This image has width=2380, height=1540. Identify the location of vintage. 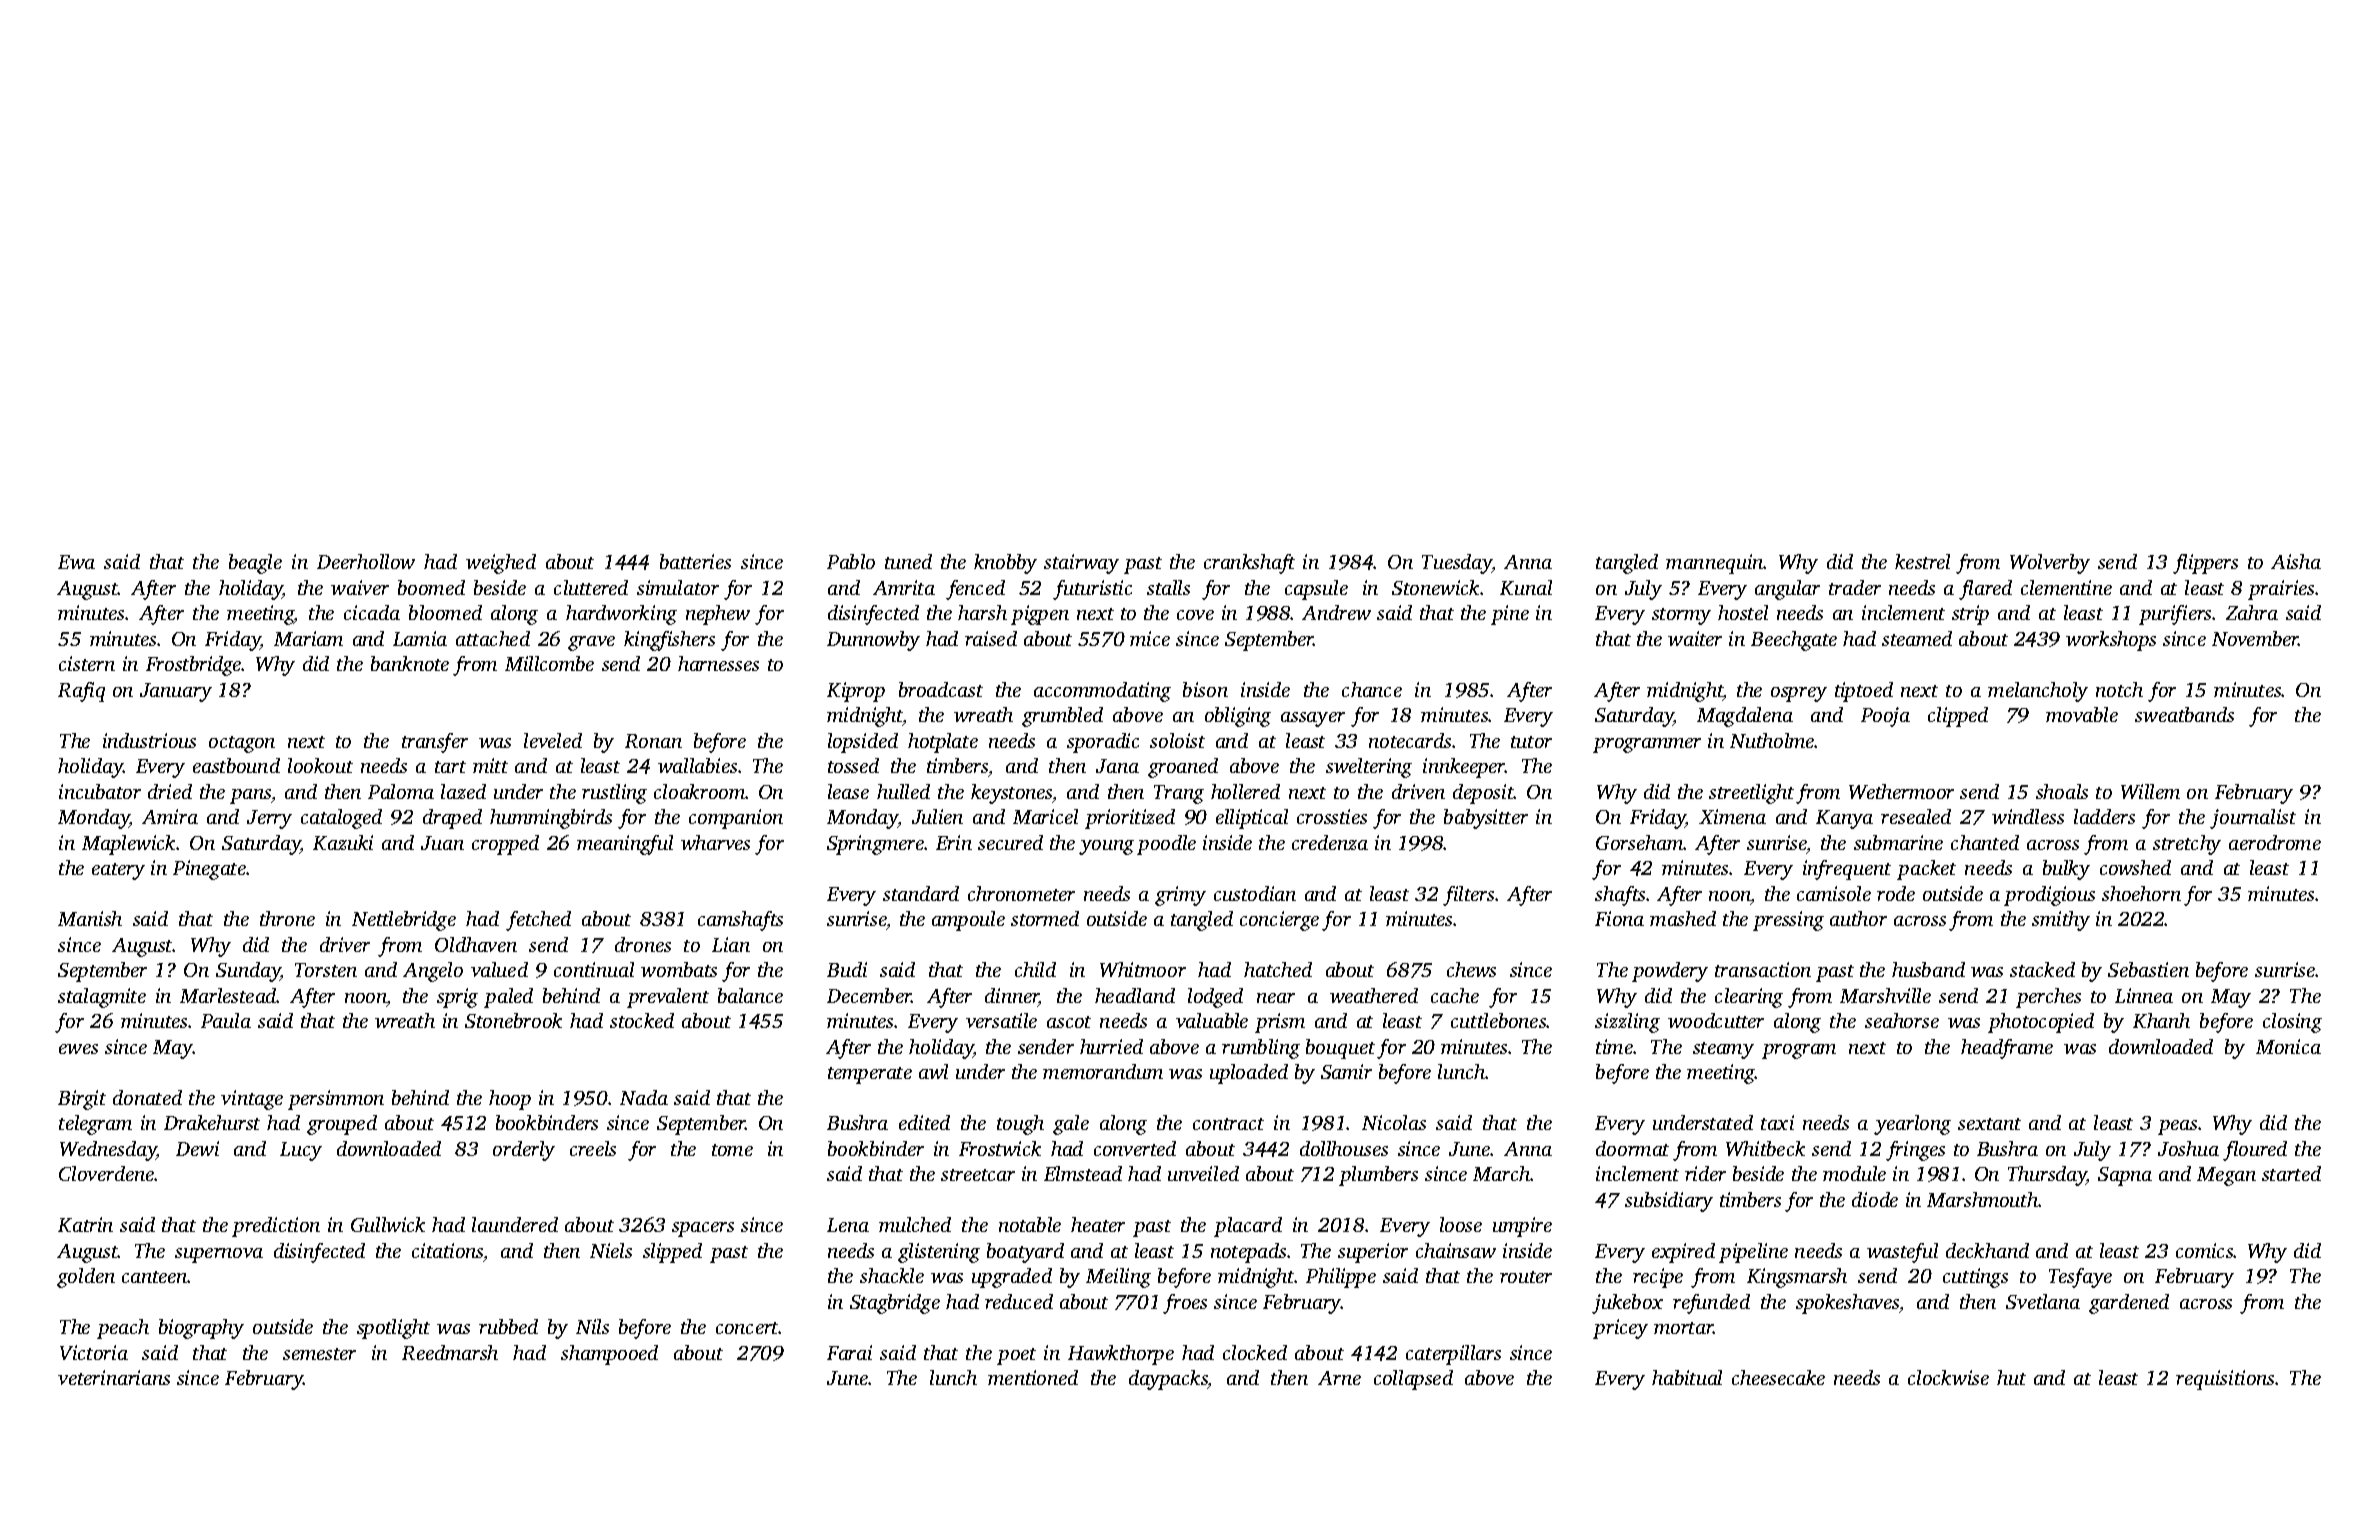
(252, 1100).
